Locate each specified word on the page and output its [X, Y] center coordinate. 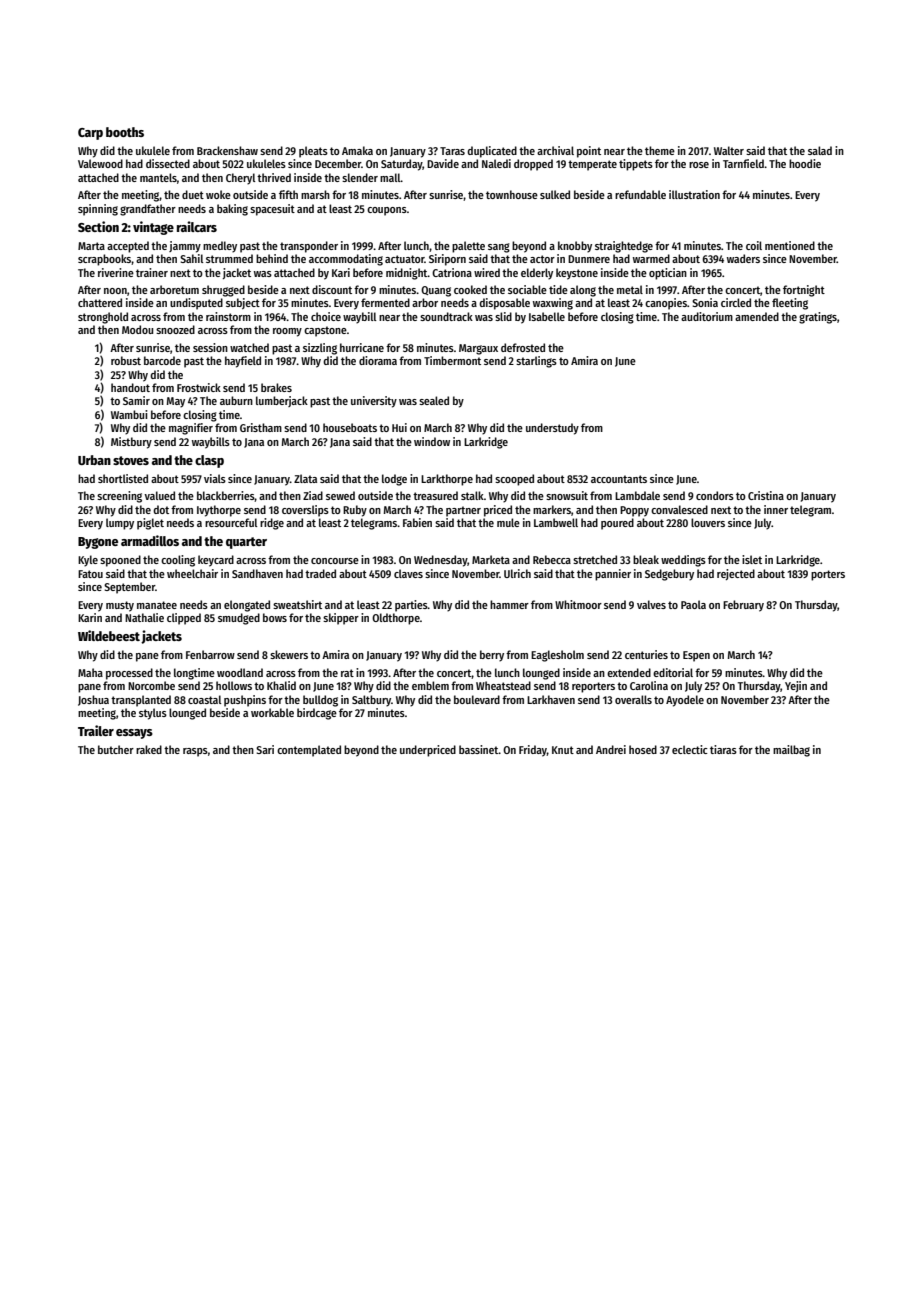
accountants [619, 479]
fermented [385, 302]
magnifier [191, 429]
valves [651, 604]
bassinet [479, 749]
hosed [643, 749]
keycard [216, 561]
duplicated [492, 152]
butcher [116, 749]
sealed [434, 400]
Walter [729, 150]
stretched [595, 559]
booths [125, 132]
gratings [818, 318]
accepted [128, 247]
